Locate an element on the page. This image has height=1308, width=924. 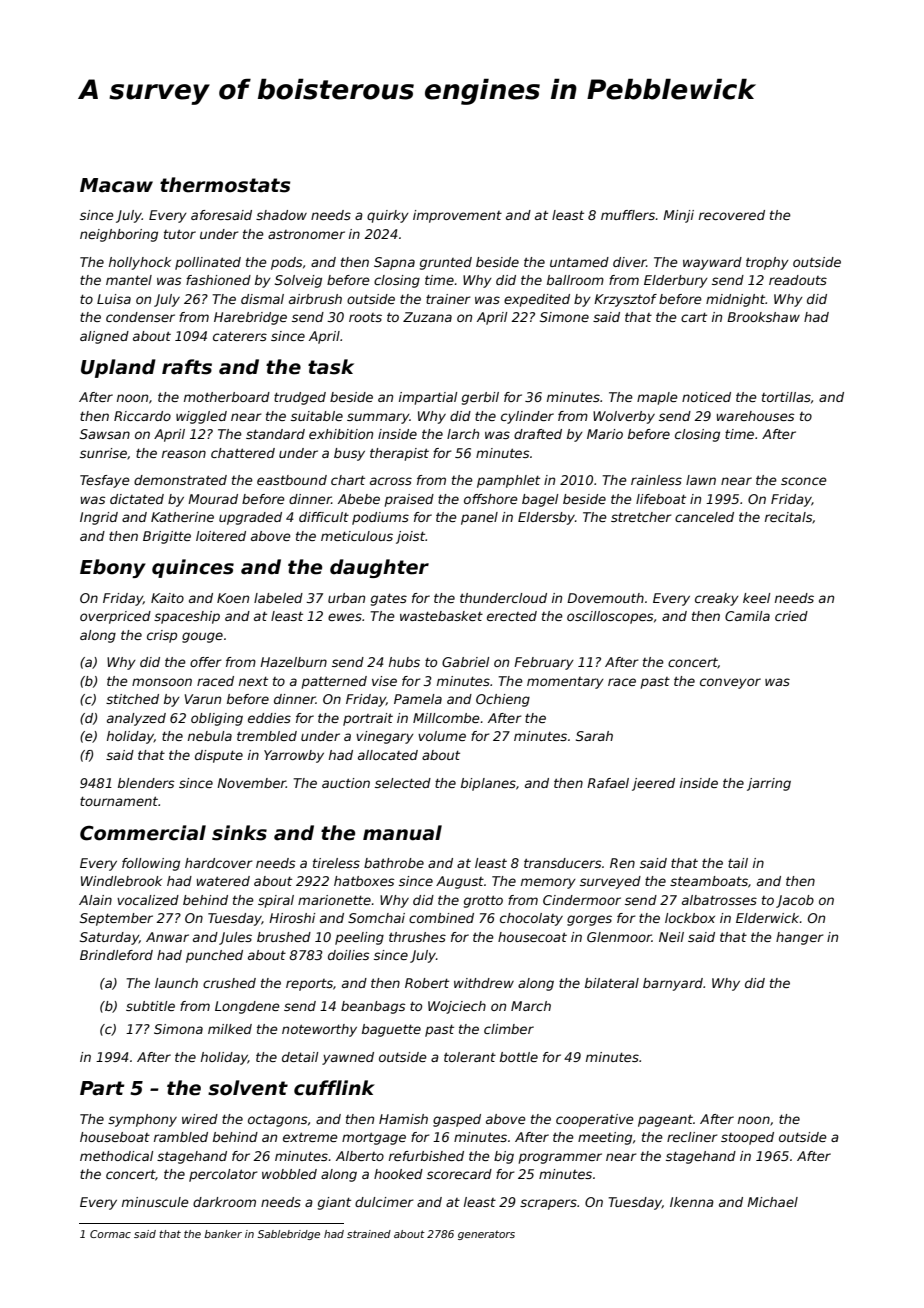
Macaw is located at coordinates (116, 185).
